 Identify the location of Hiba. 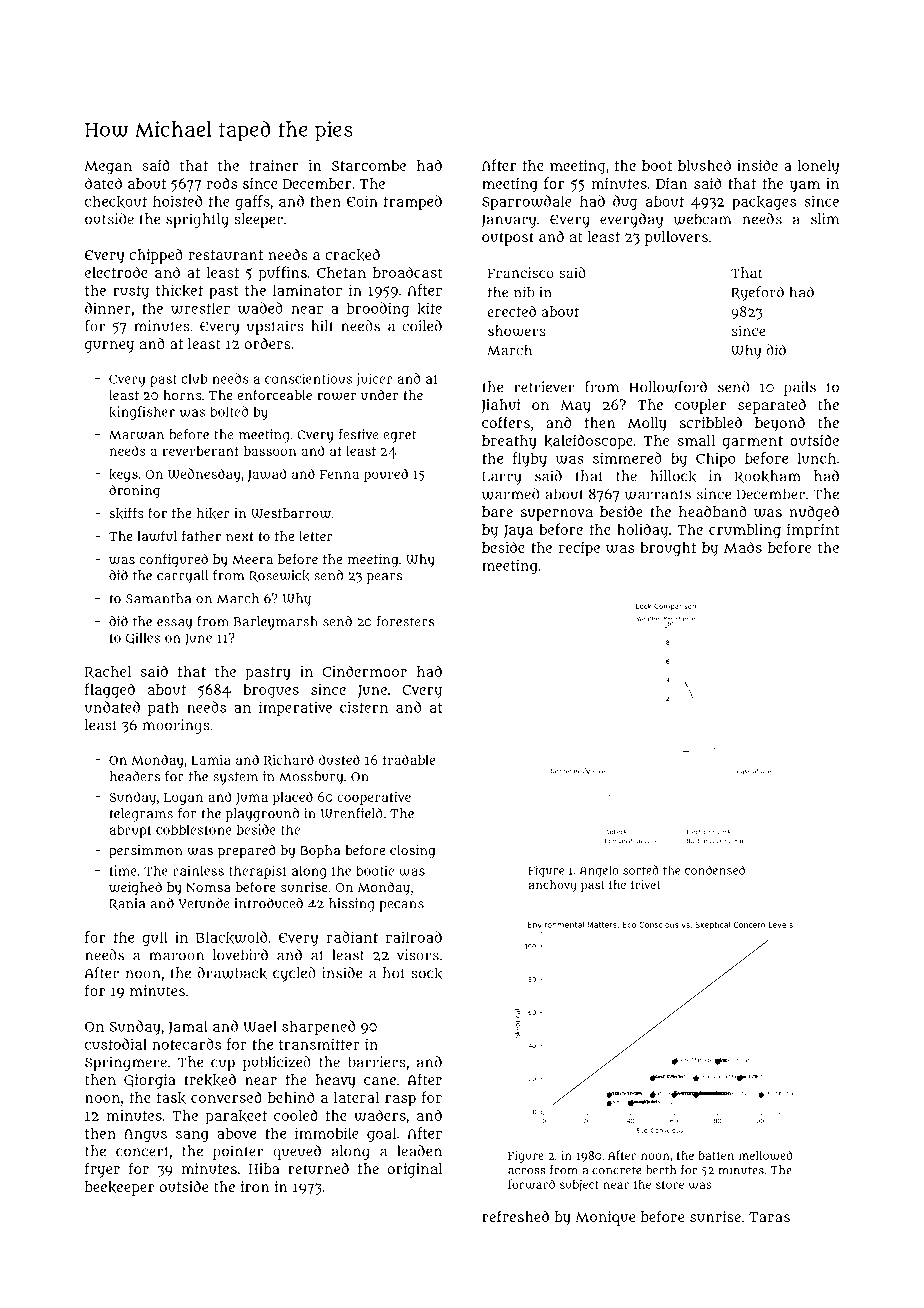
(264, 1168).
